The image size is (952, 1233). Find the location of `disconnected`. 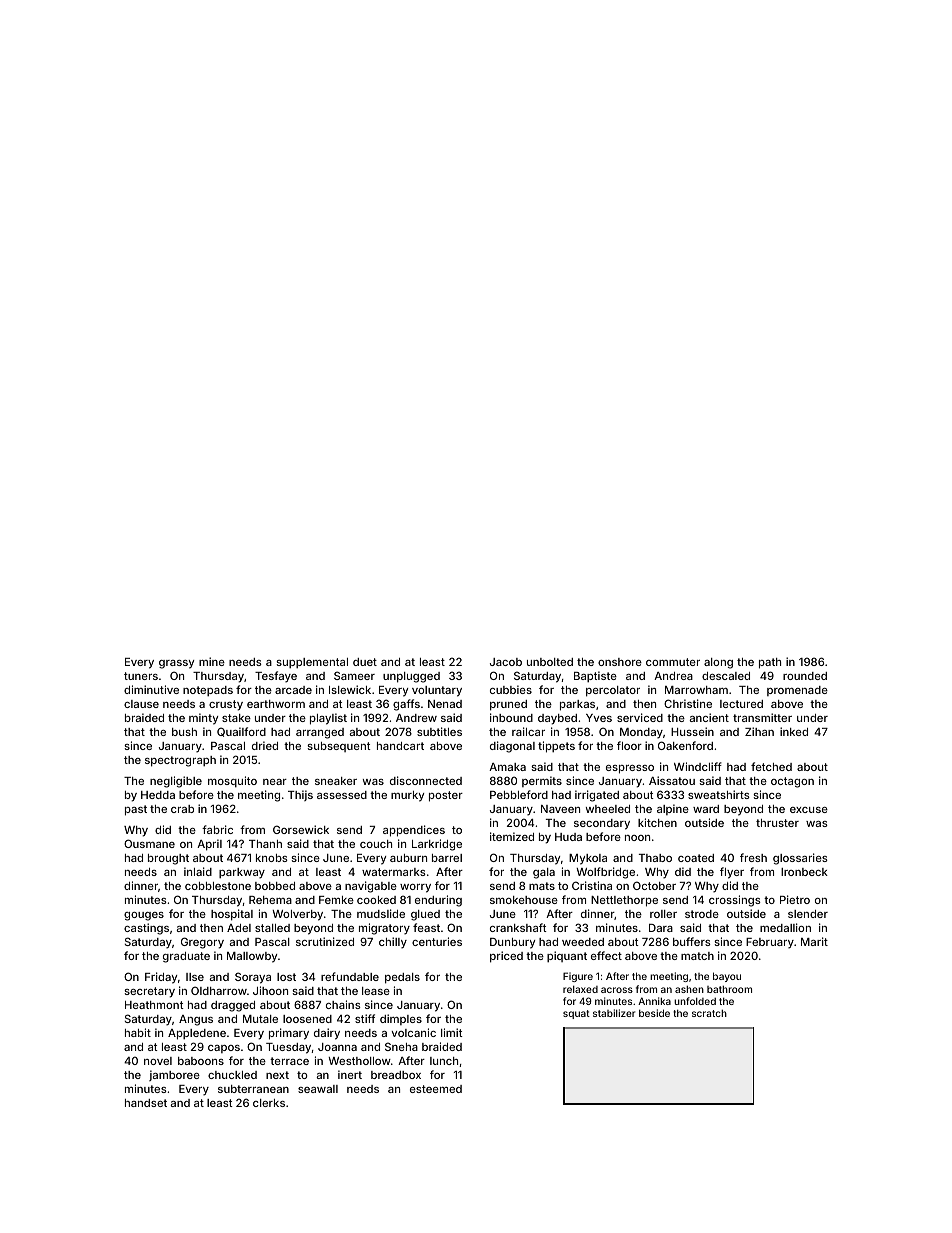

disconnected is located at coordinates (426, 780).
